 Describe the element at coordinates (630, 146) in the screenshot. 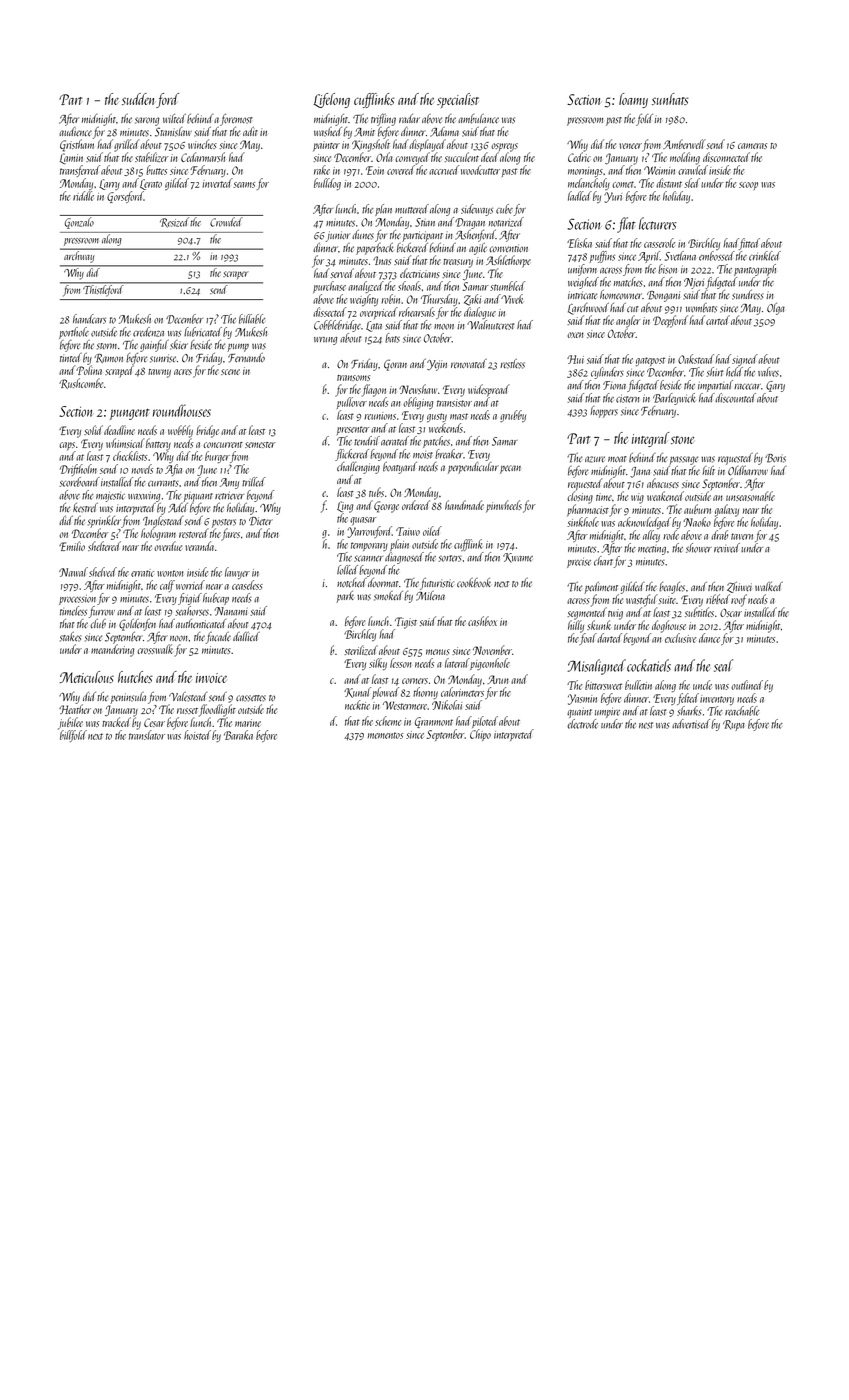

I see `veneer` at that location.
